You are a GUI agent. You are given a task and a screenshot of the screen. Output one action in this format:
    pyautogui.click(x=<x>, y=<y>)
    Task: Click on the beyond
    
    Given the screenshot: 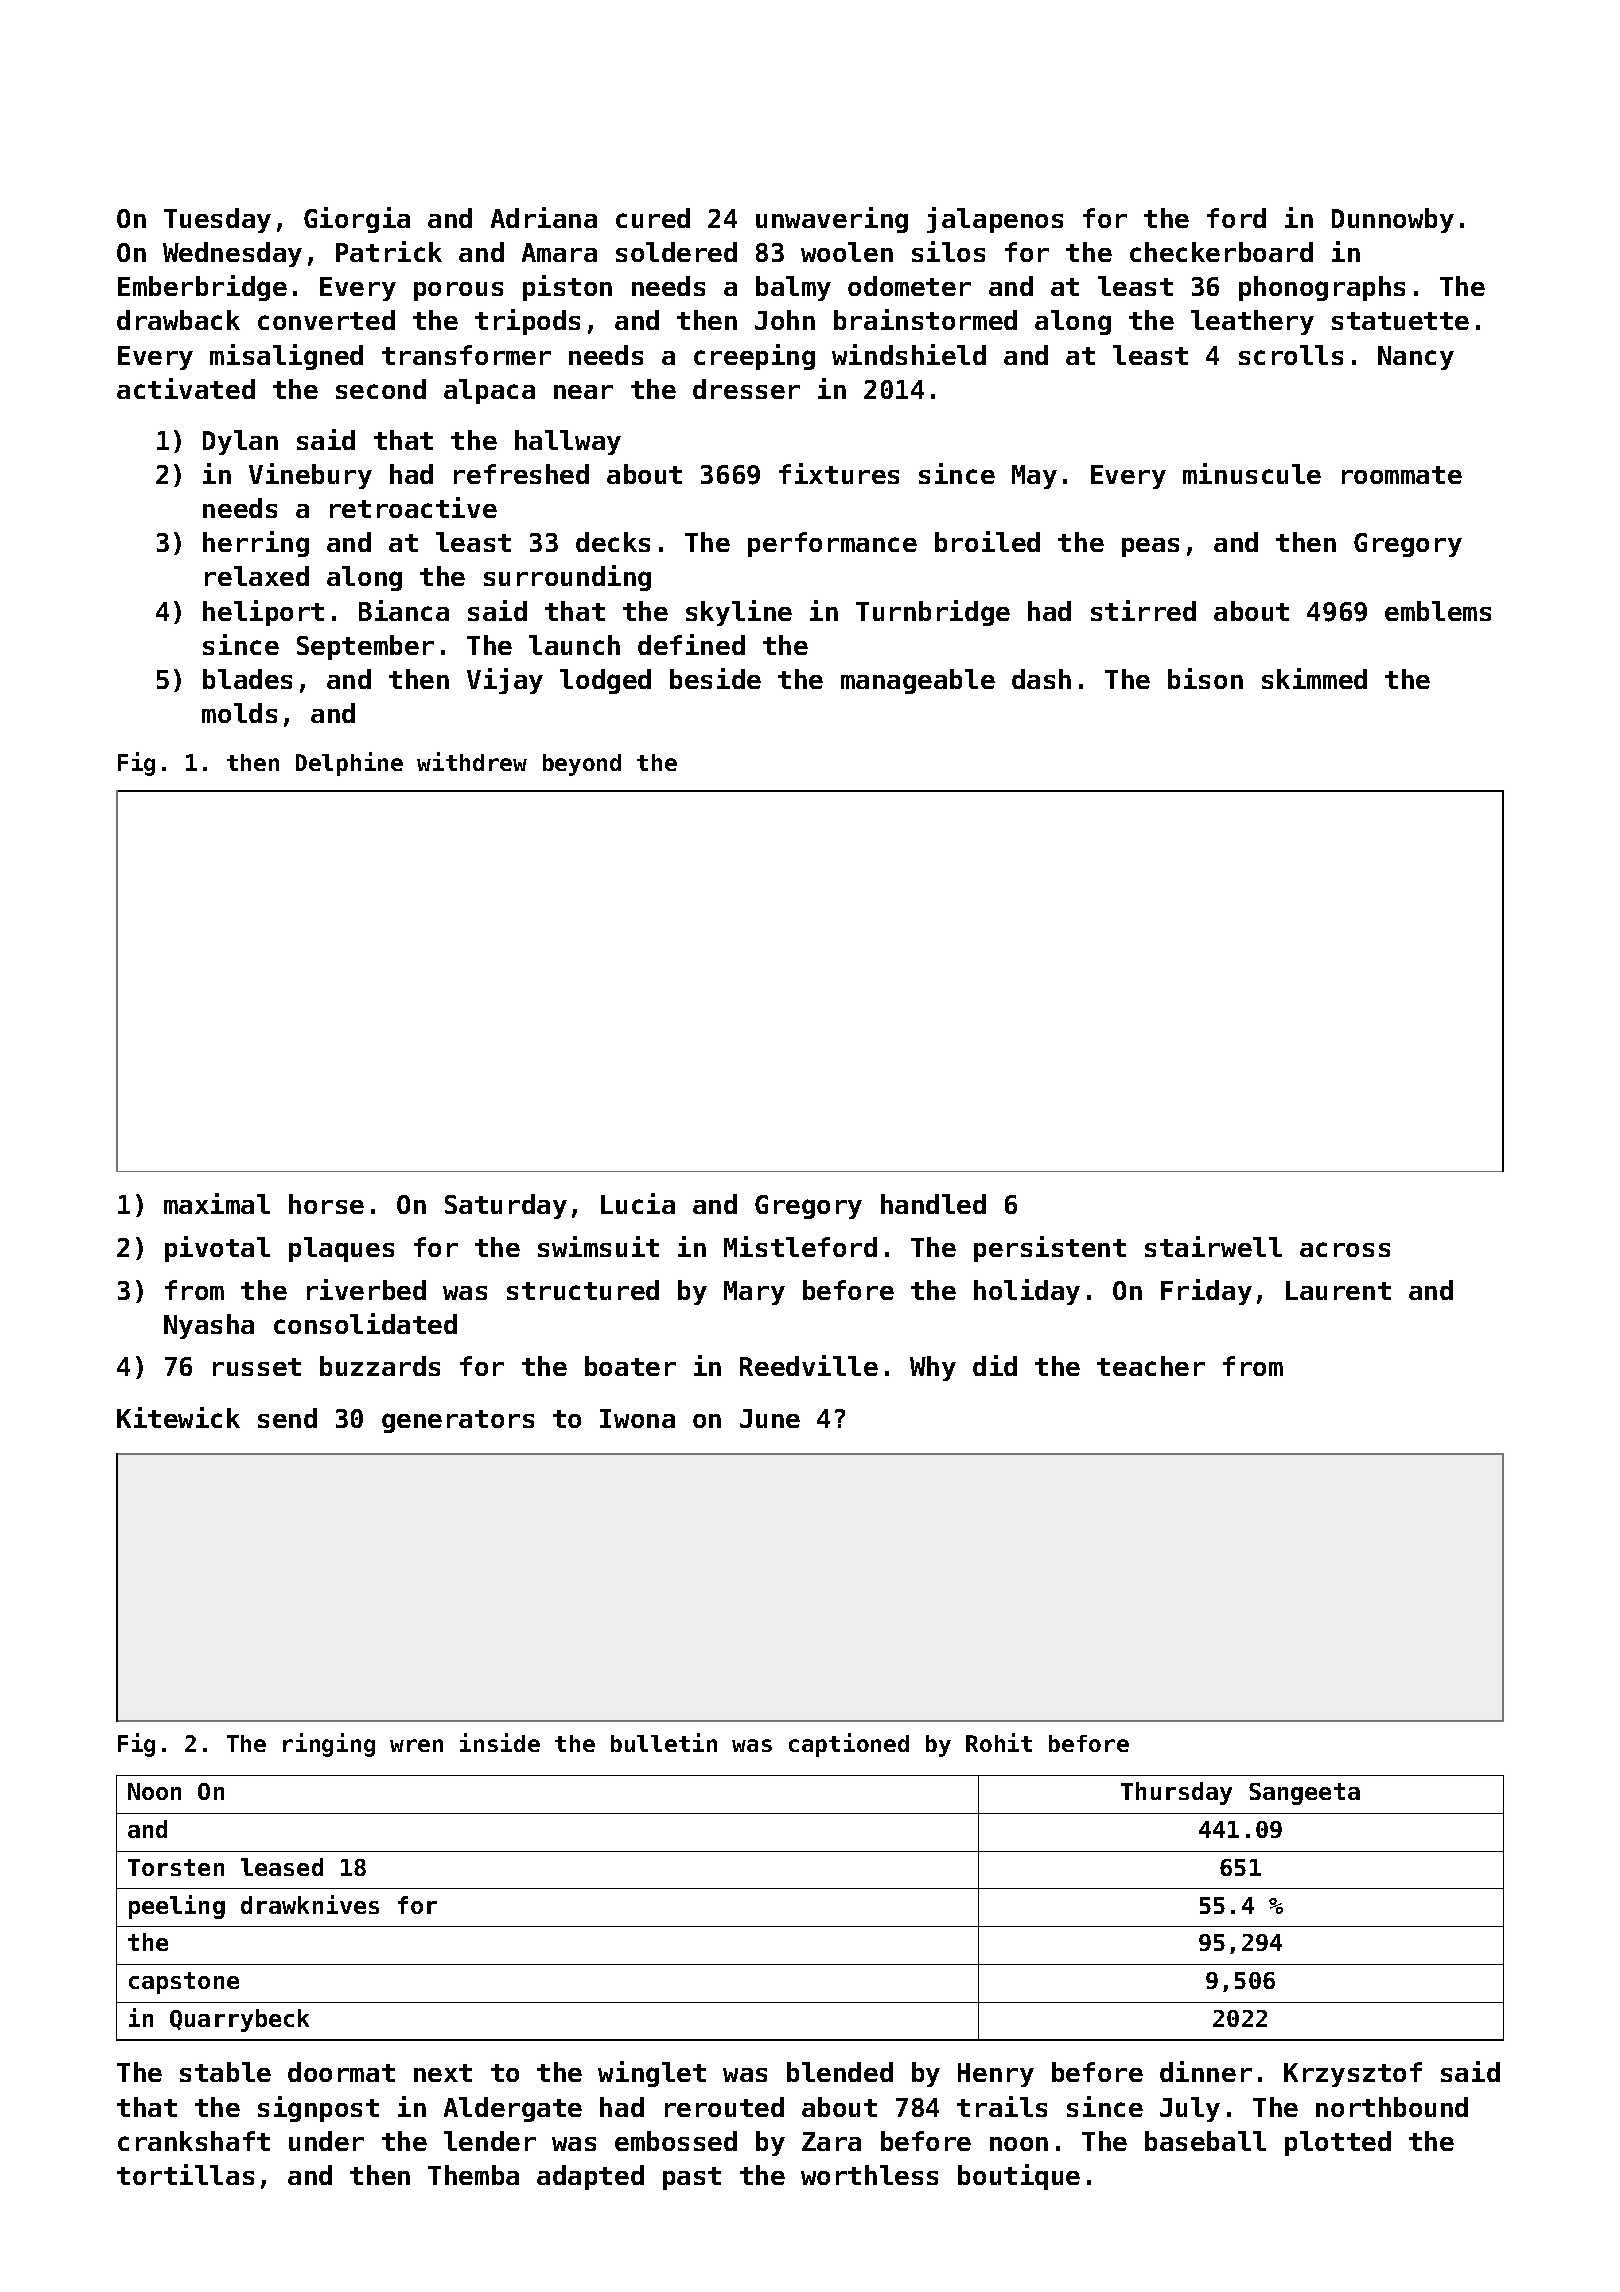 What is the action you would take?
    pyautogui.click(x=582, y=765)
